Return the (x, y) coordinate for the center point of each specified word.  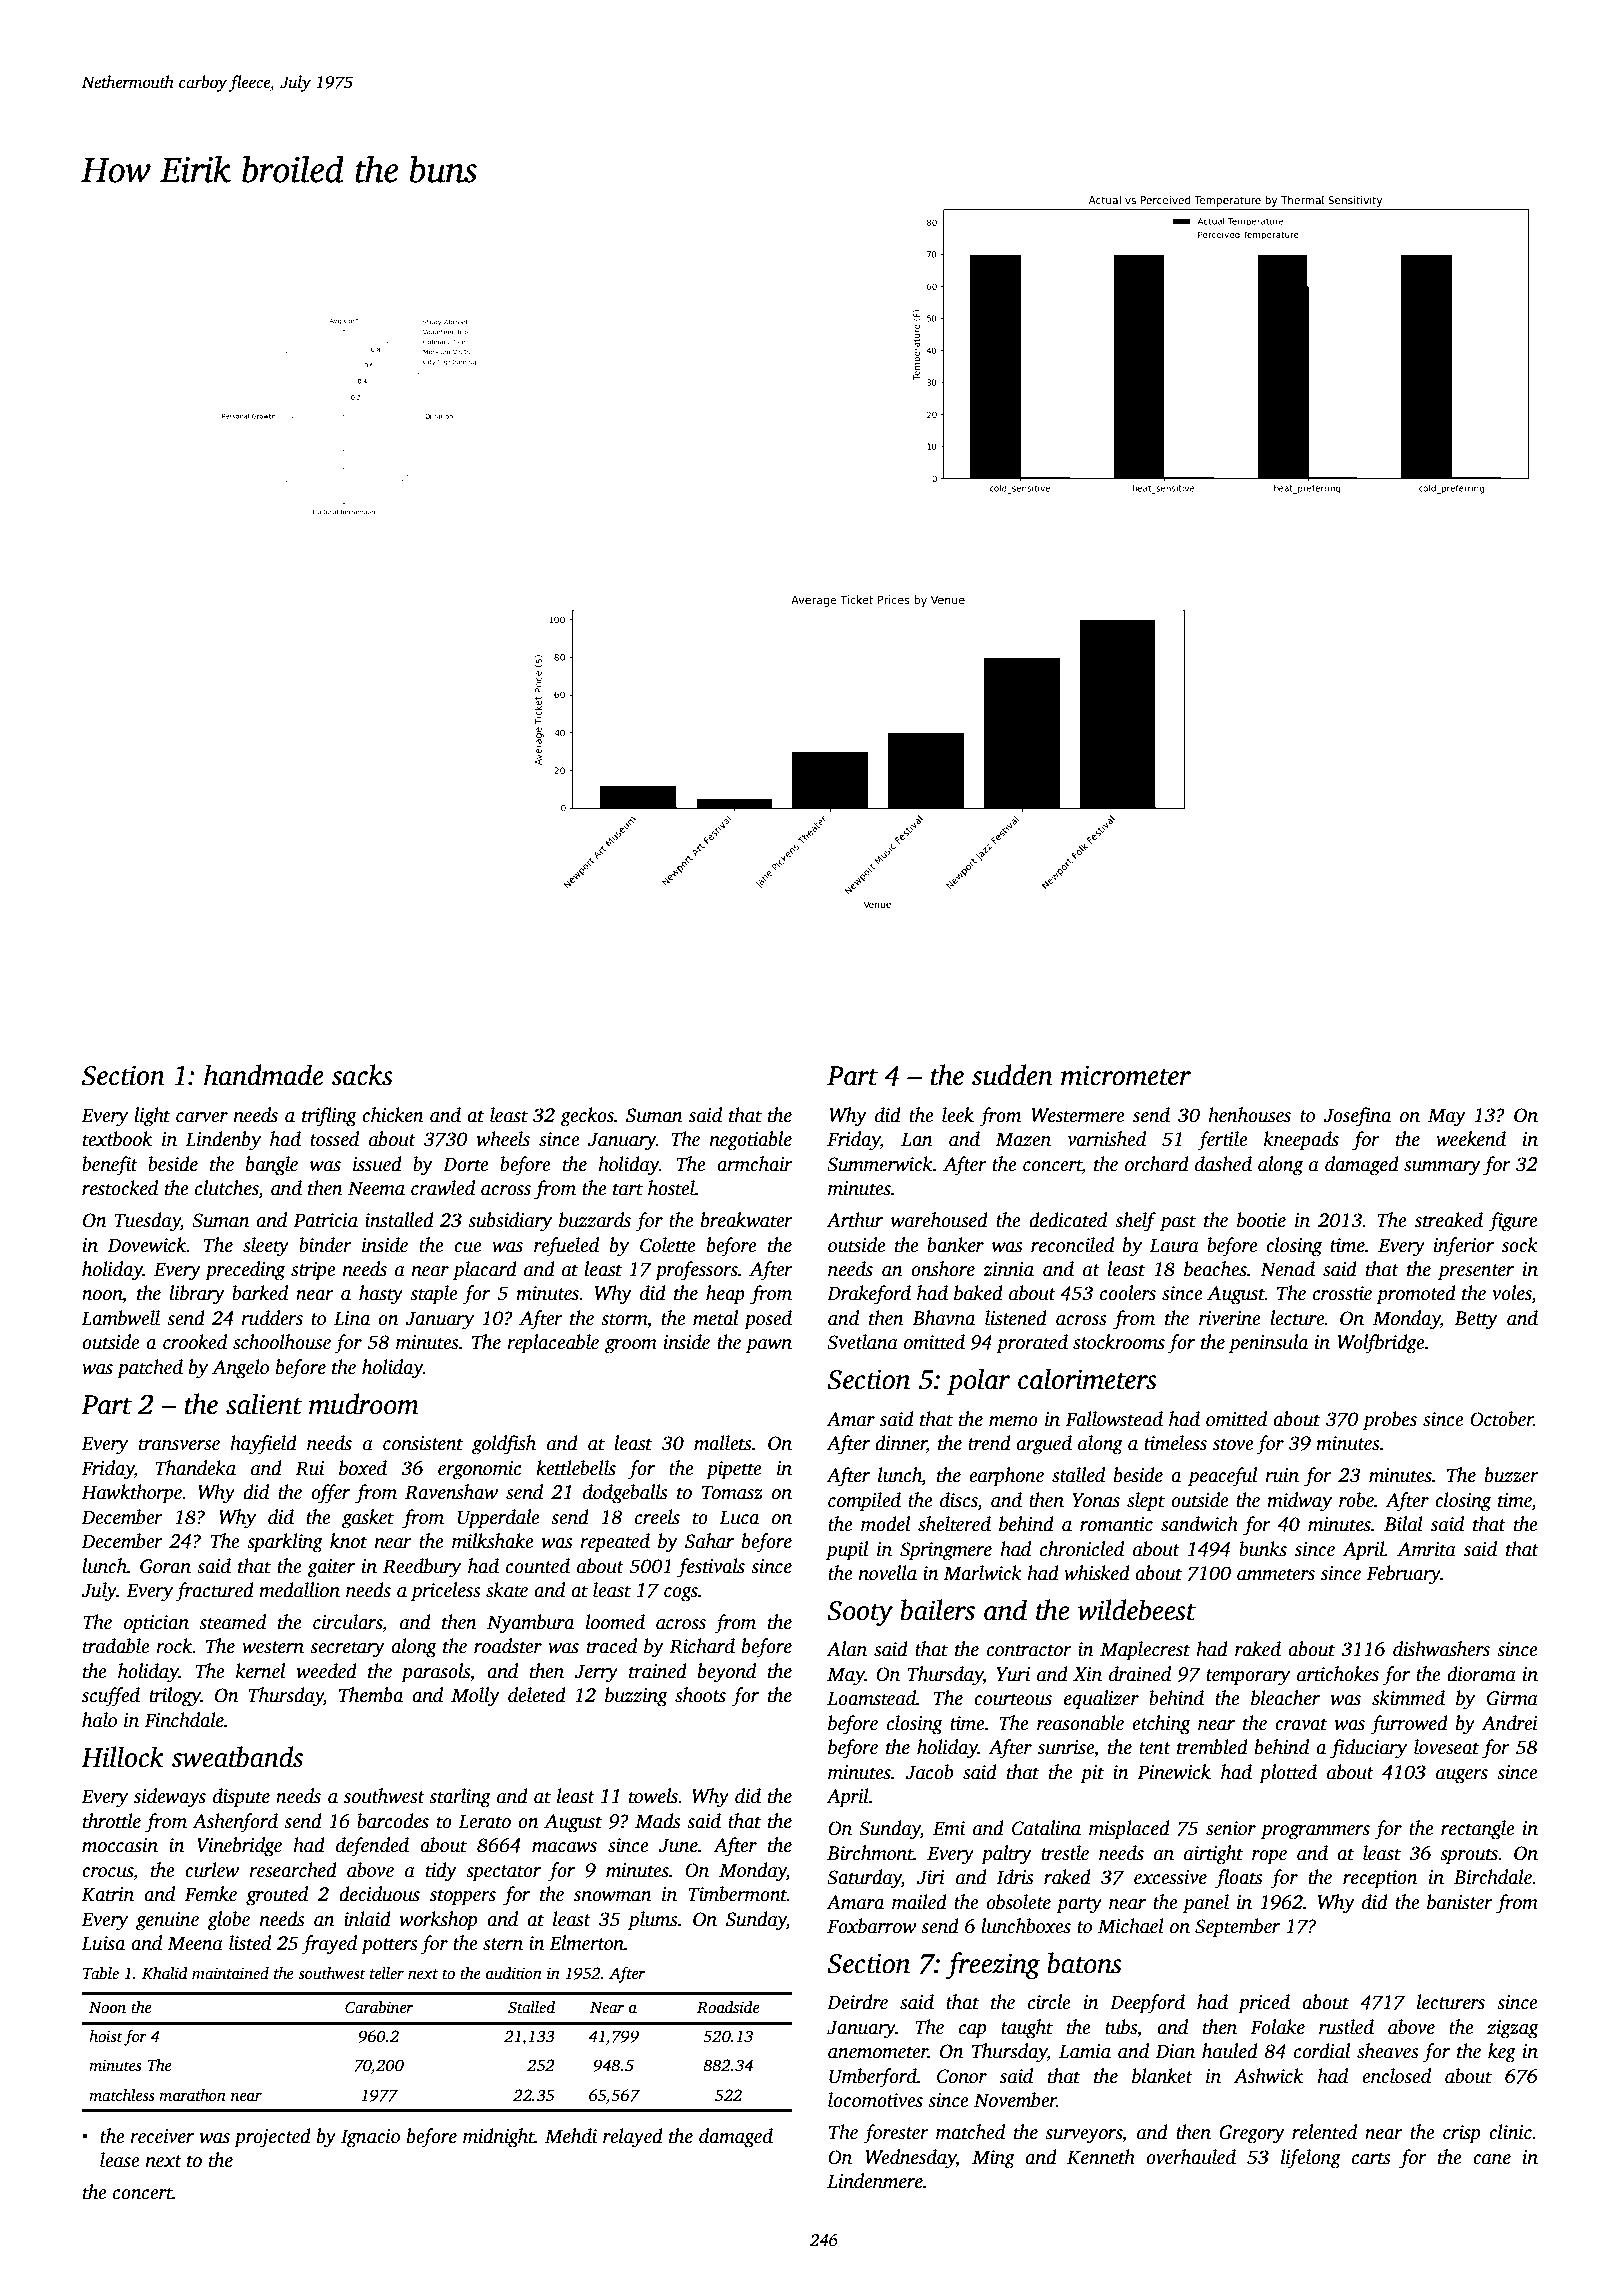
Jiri (931, 1877)
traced (612, 1646)
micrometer (1126, 1075)
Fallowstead (1114, 1419)
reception (1380, 1879)
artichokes (1338, 1674)
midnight (499, 2138)
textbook (117, 1139)
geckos (587, 1117)
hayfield (263, 1445)
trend (989, 1443)
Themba (371, 1695)
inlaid (367, 1919)
